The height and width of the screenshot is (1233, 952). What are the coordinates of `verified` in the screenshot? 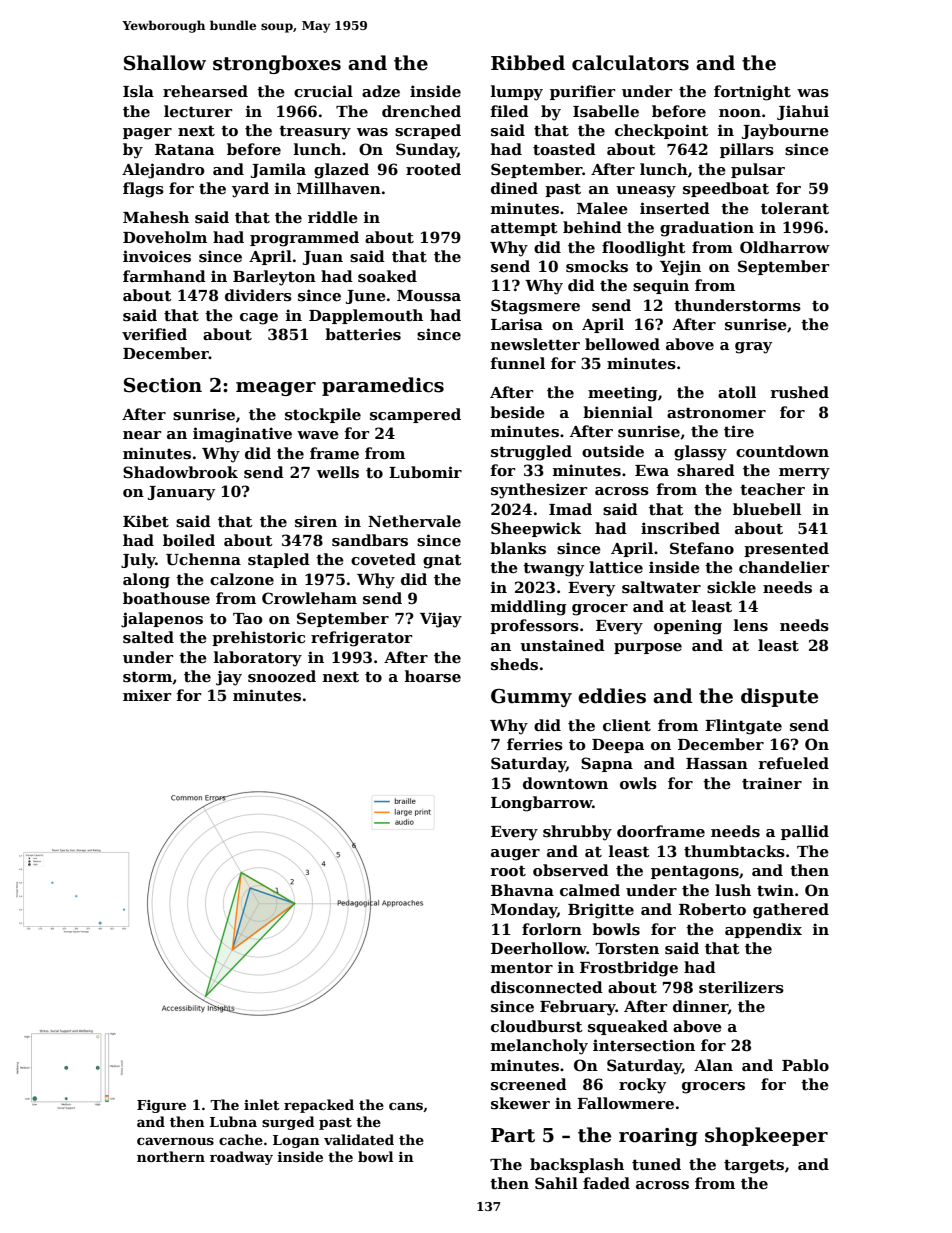 It's located at (154, 334).
